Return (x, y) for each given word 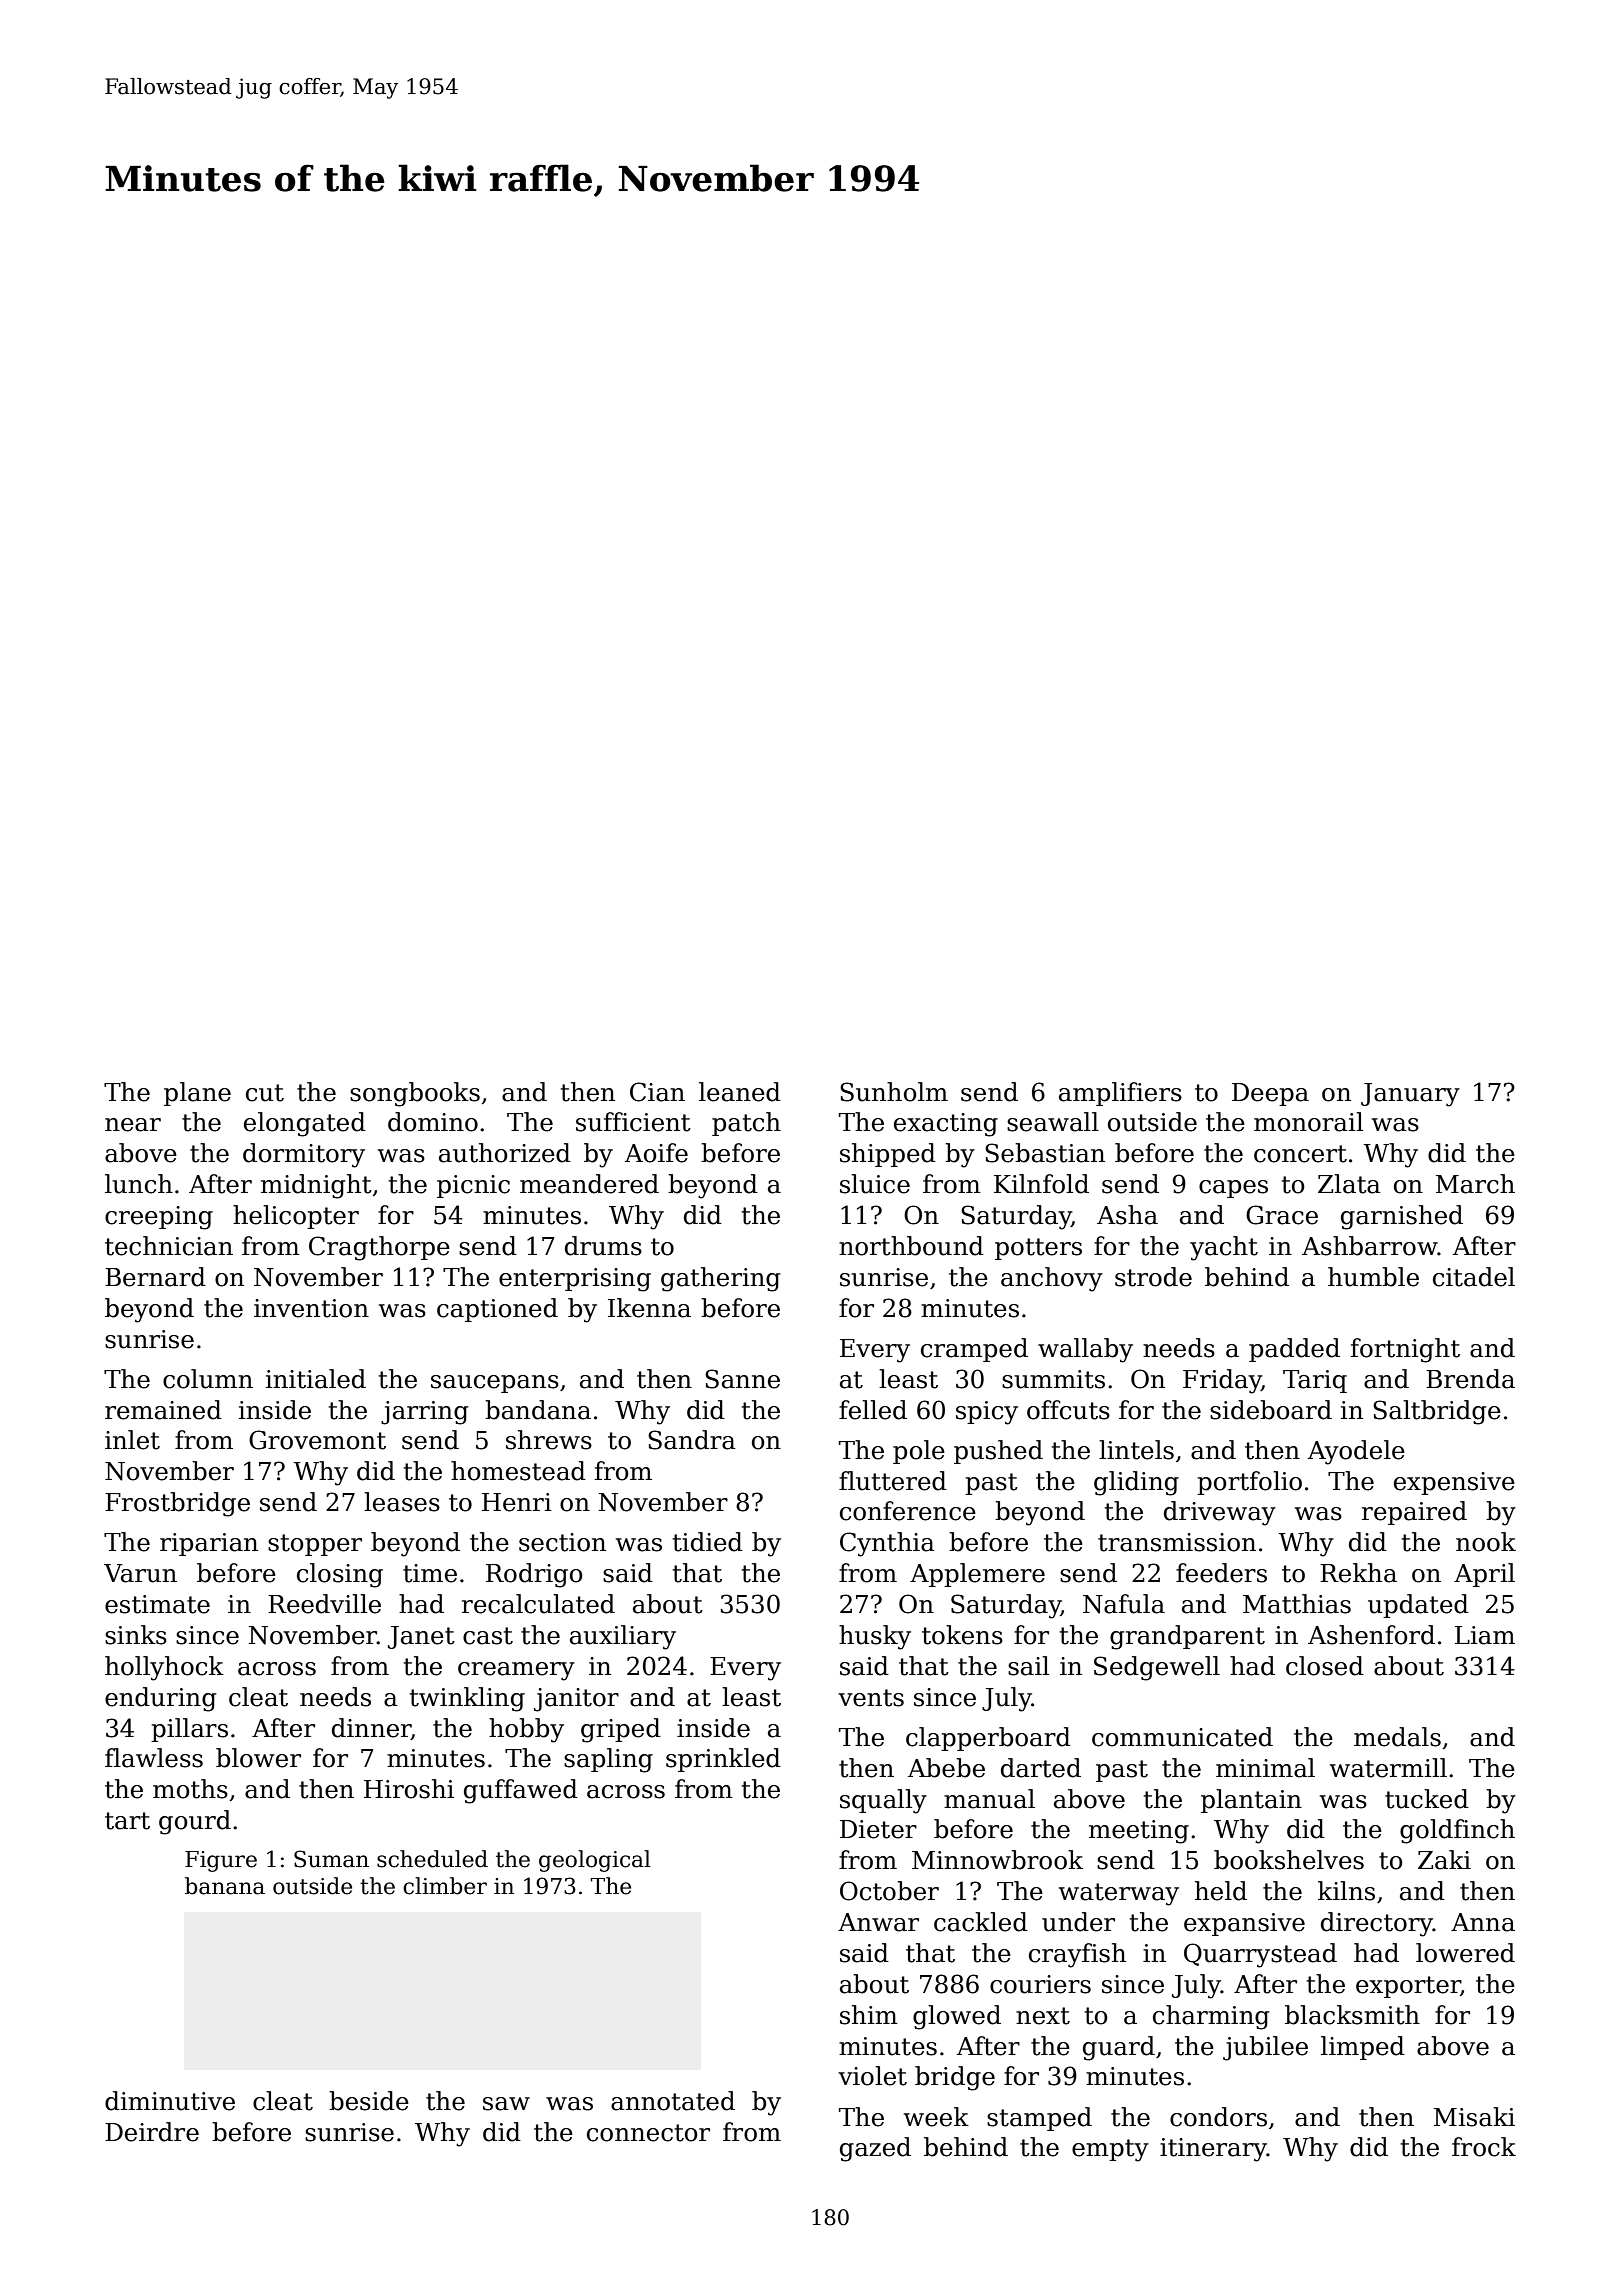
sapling (608, 1760)
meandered (589, 1184)
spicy (987, 1413)
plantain (1251, 1801)
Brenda (1470, 1379)
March (1475, 1184)
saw (506, 2104)
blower (258, 1758)
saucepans (495, 1384)
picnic (473, 1186)
